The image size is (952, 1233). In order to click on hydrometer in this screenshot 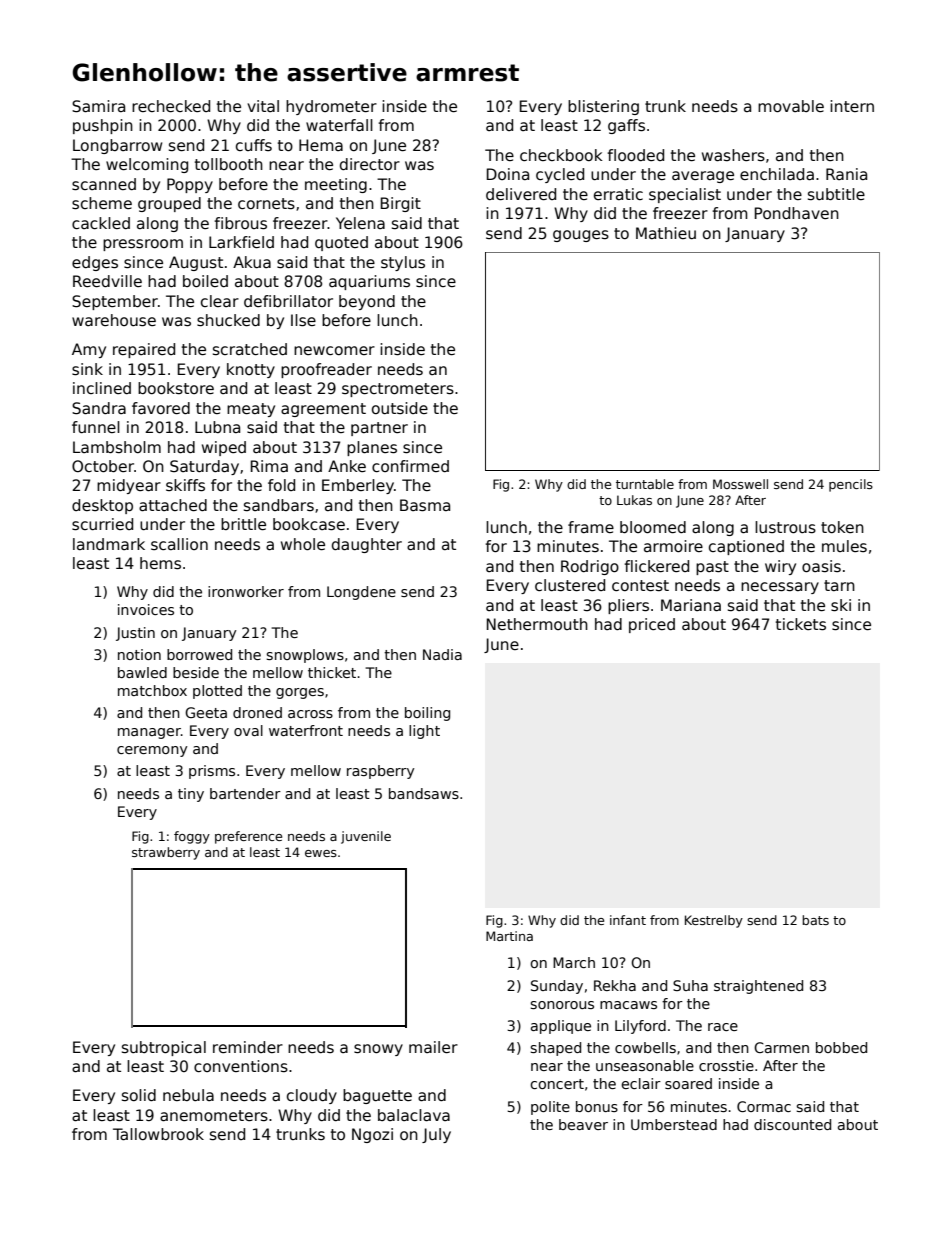, I will do `click(331, 107)`.
